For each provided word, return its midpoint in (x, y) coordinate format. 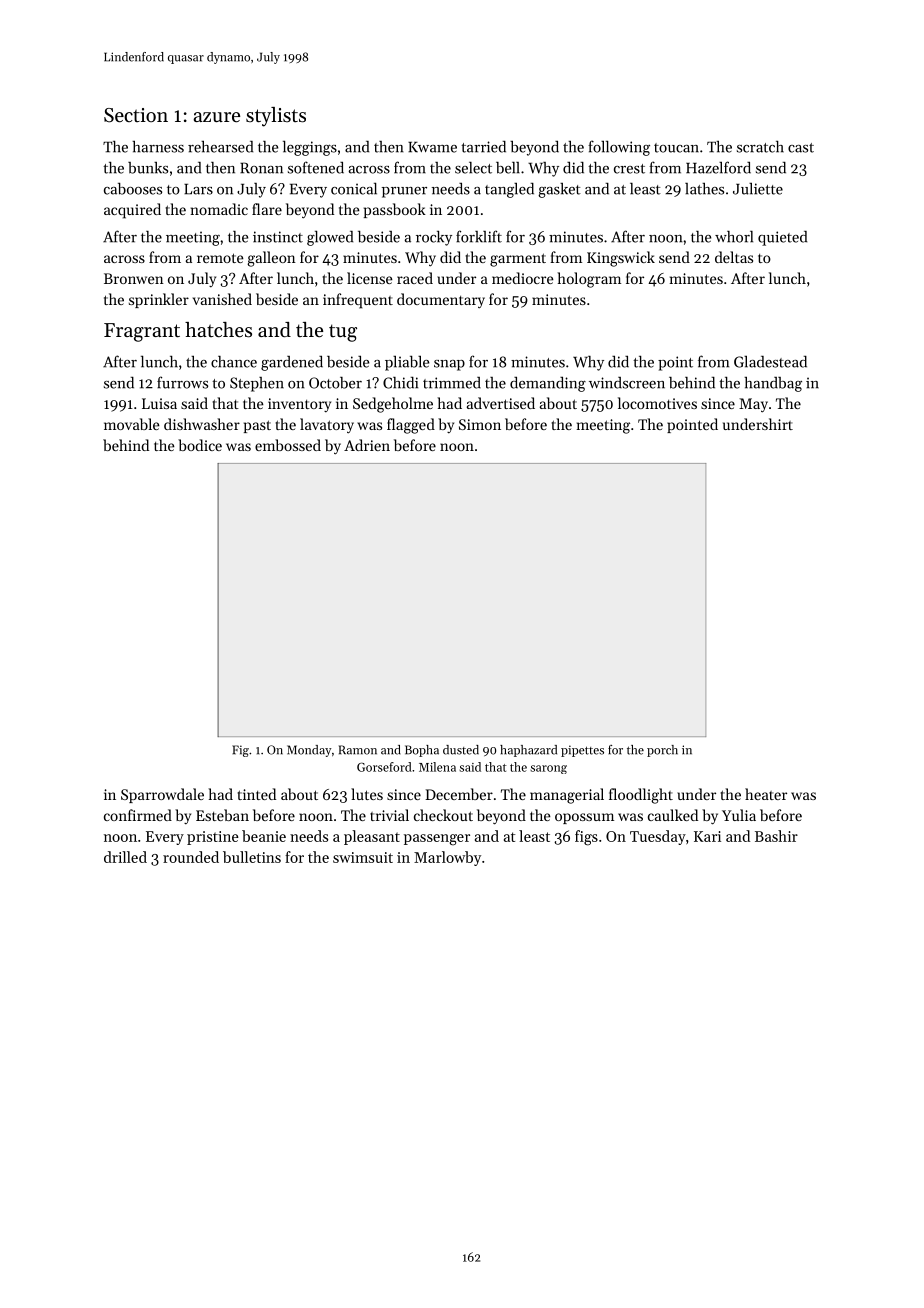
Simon (480, 424)
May (753, 405)
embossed (288, 445)
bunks (148, 168)
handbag (773, 384)
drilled (125, 857)
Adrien (367, 445)
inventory (299, 405)
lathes (704, 189)
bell (508, 167)
